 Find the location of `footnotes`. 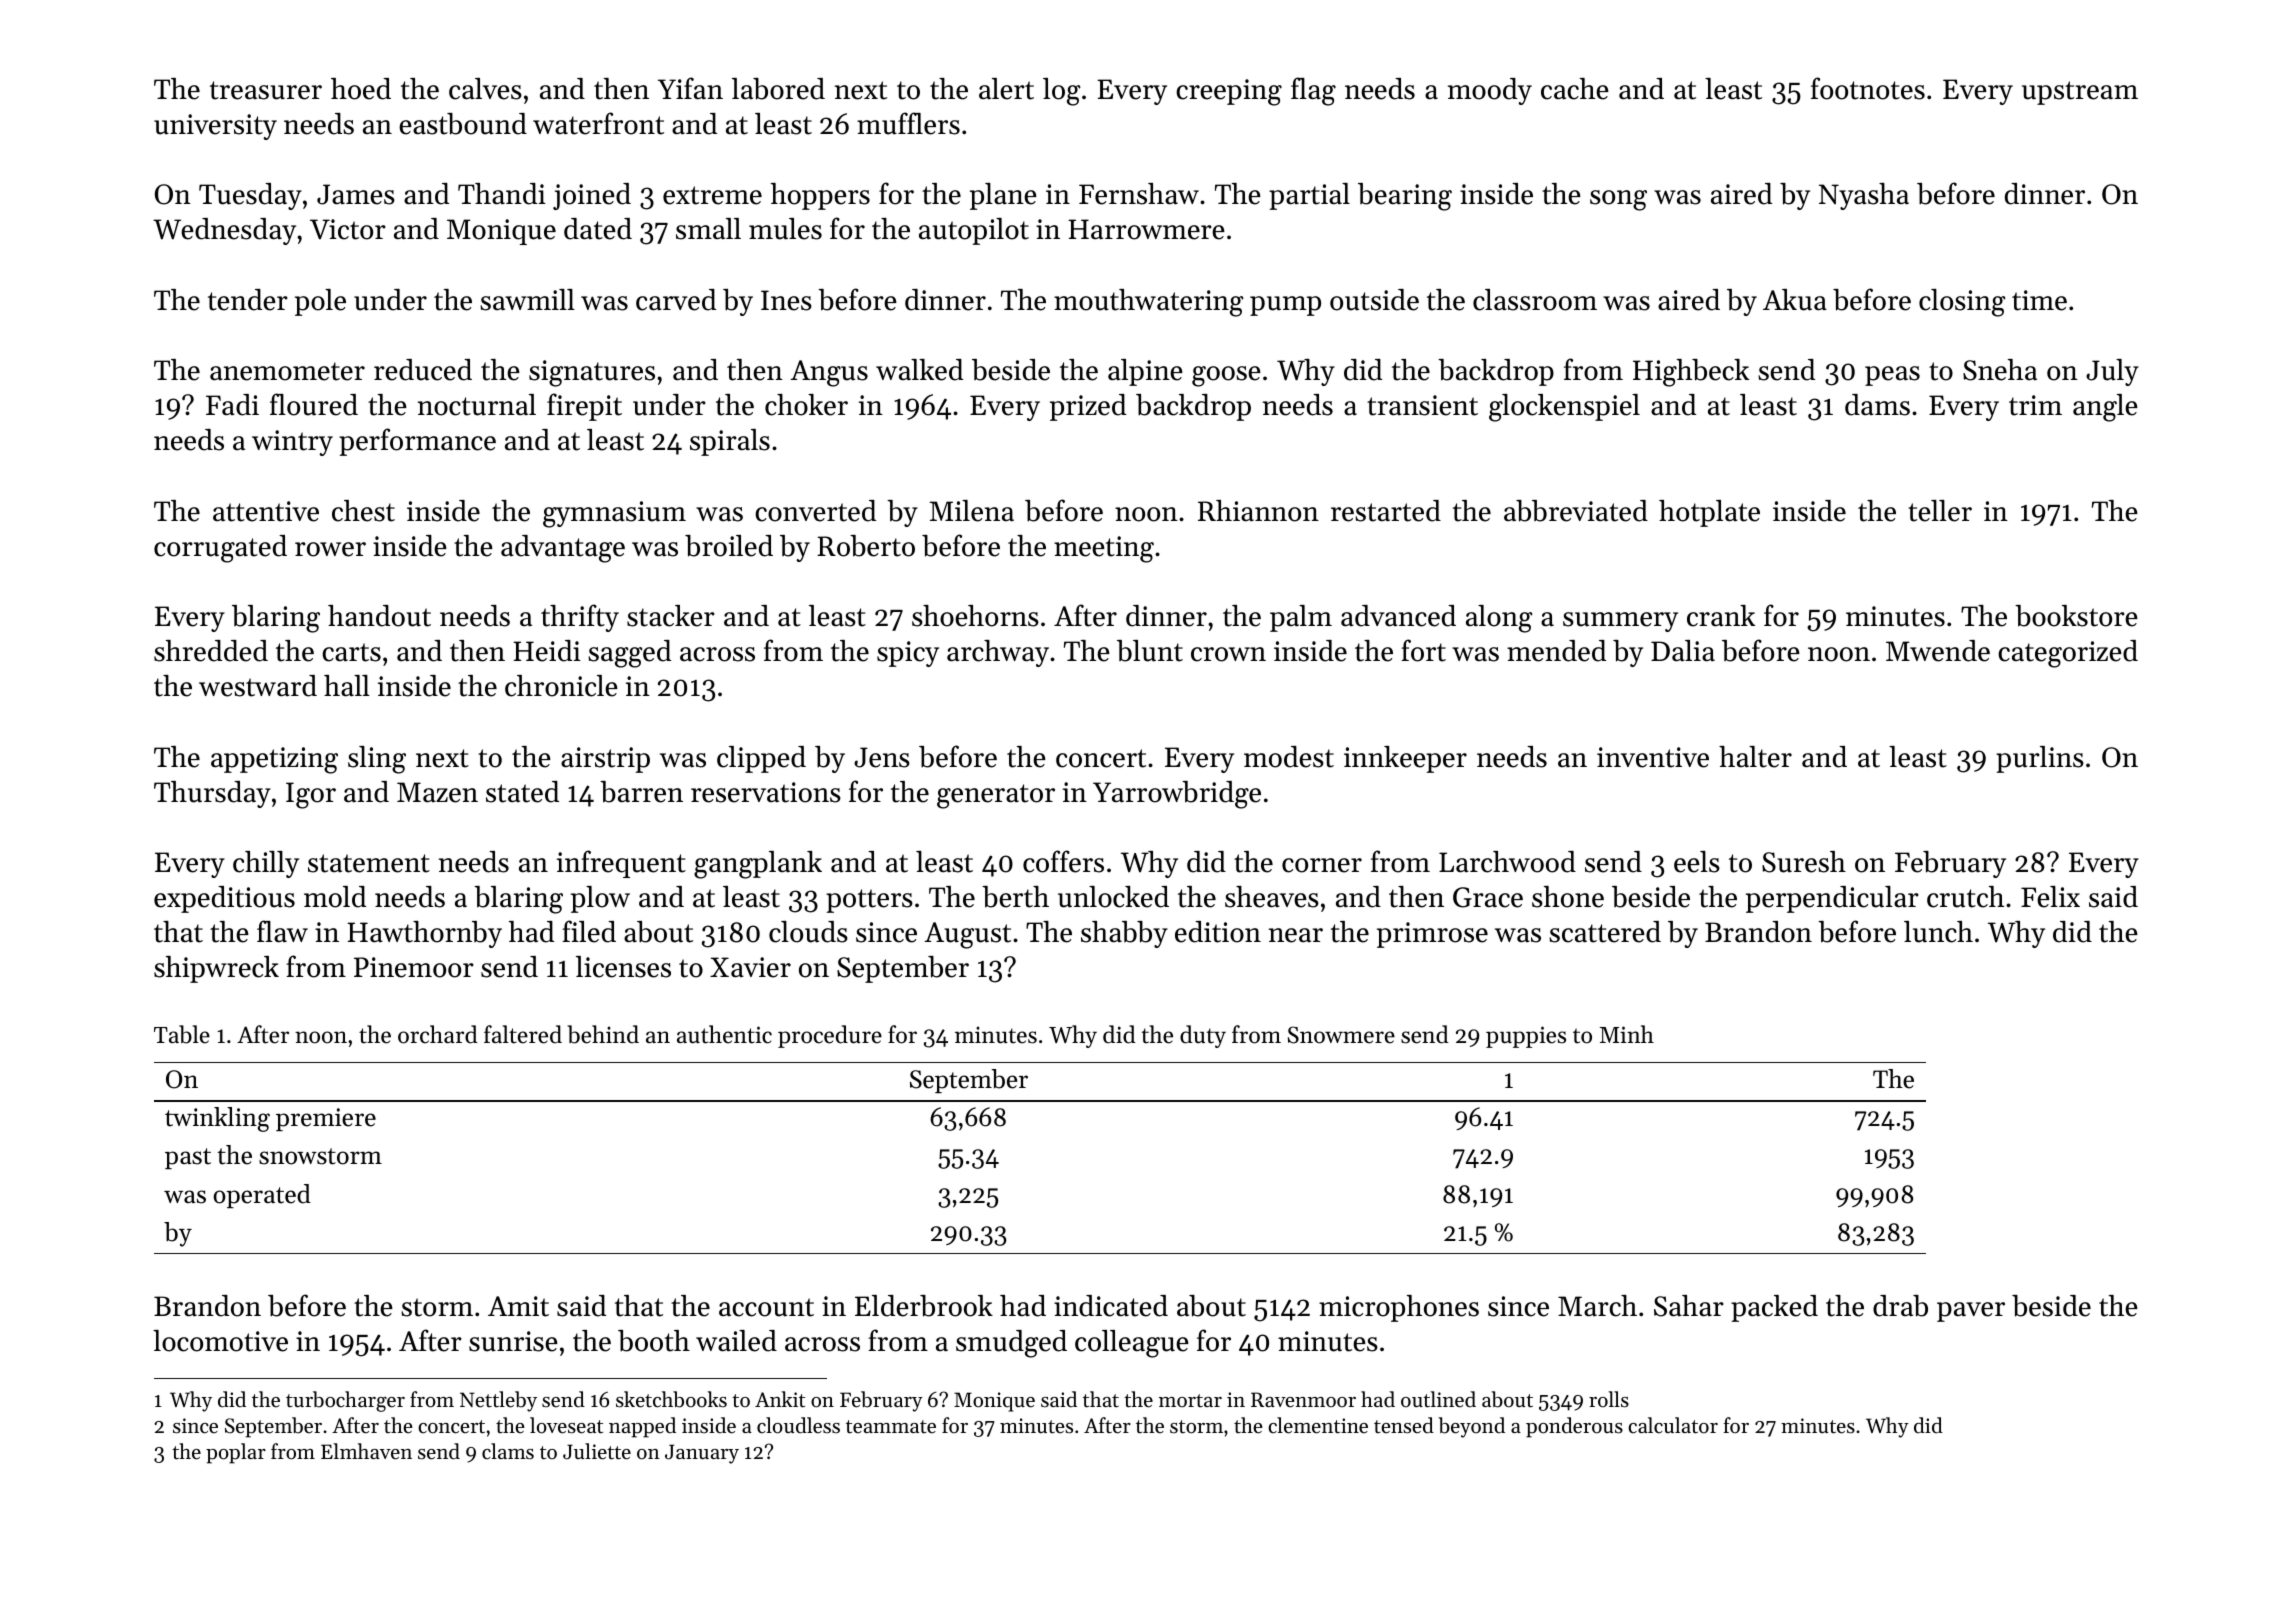

footnotes is located at coordinates (1868, 88).
